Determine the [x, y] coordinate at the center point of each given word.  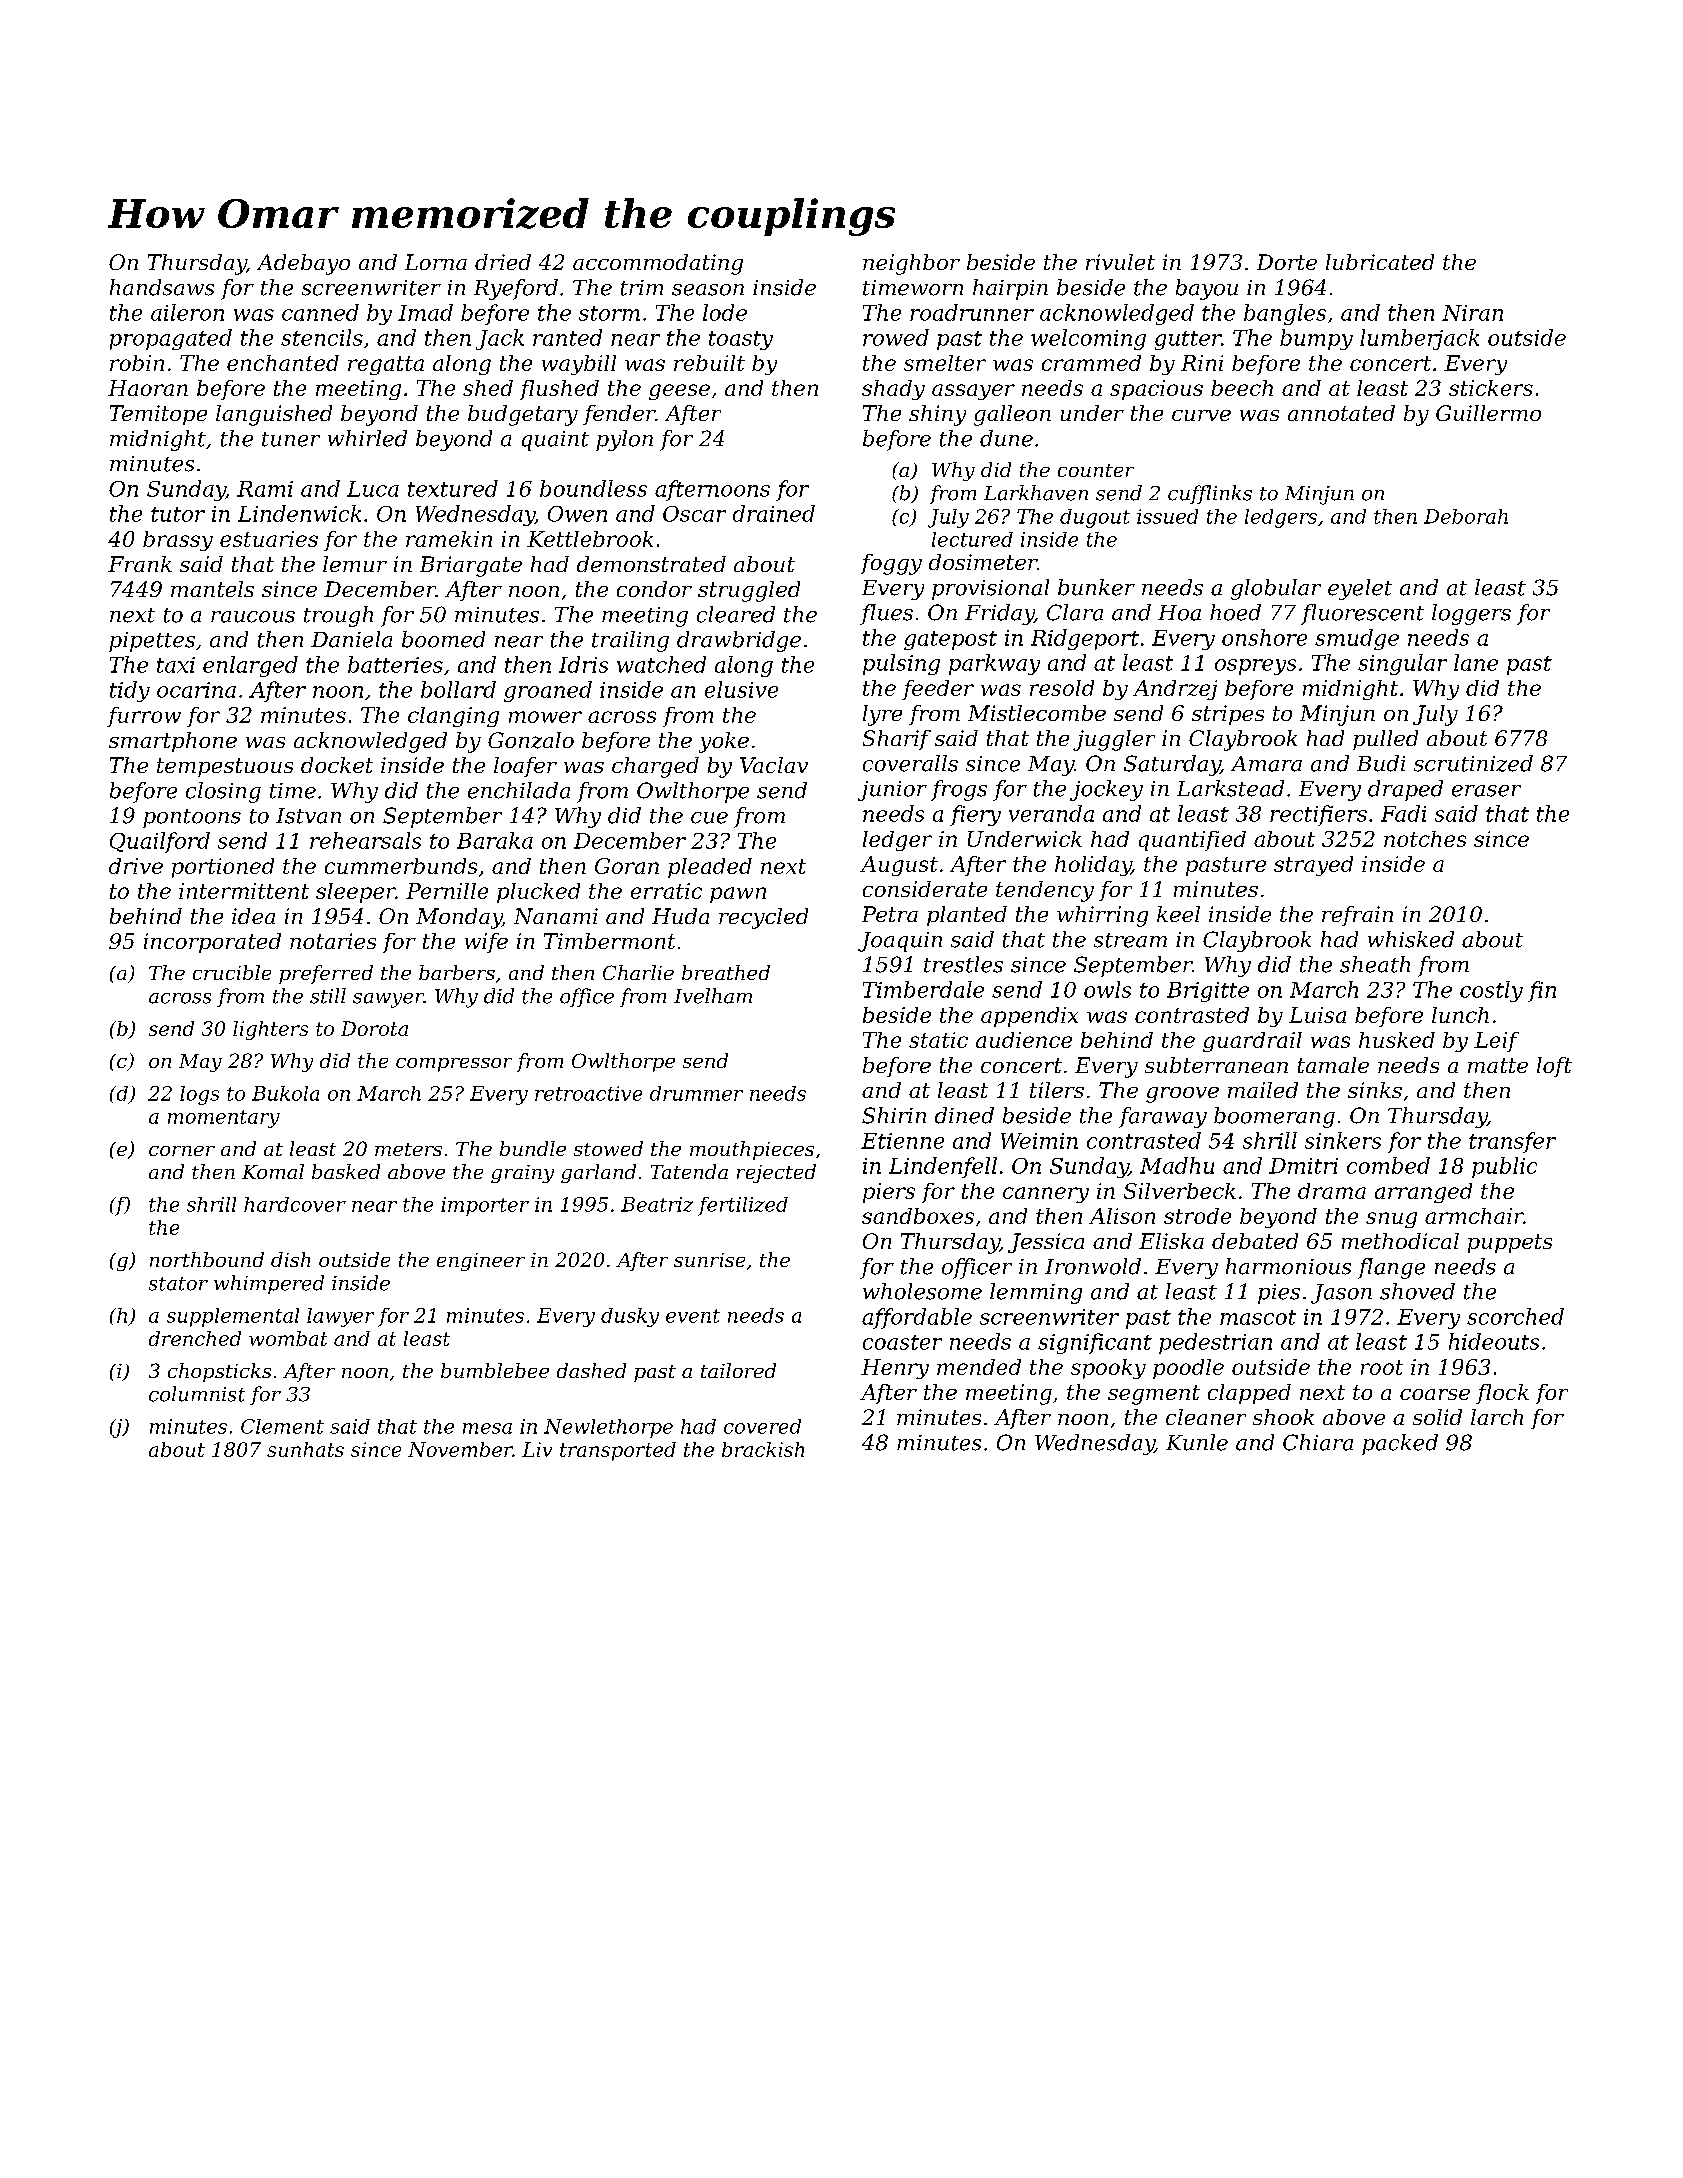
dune [1006, 438]
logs [199, 1095]
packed [1400, 1444]
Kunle [1197, 1442]
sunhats [305, 1449]
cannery [1046, 1195]
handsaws [162, 287]
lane [1476, 662]
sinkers [1343, 1140]
